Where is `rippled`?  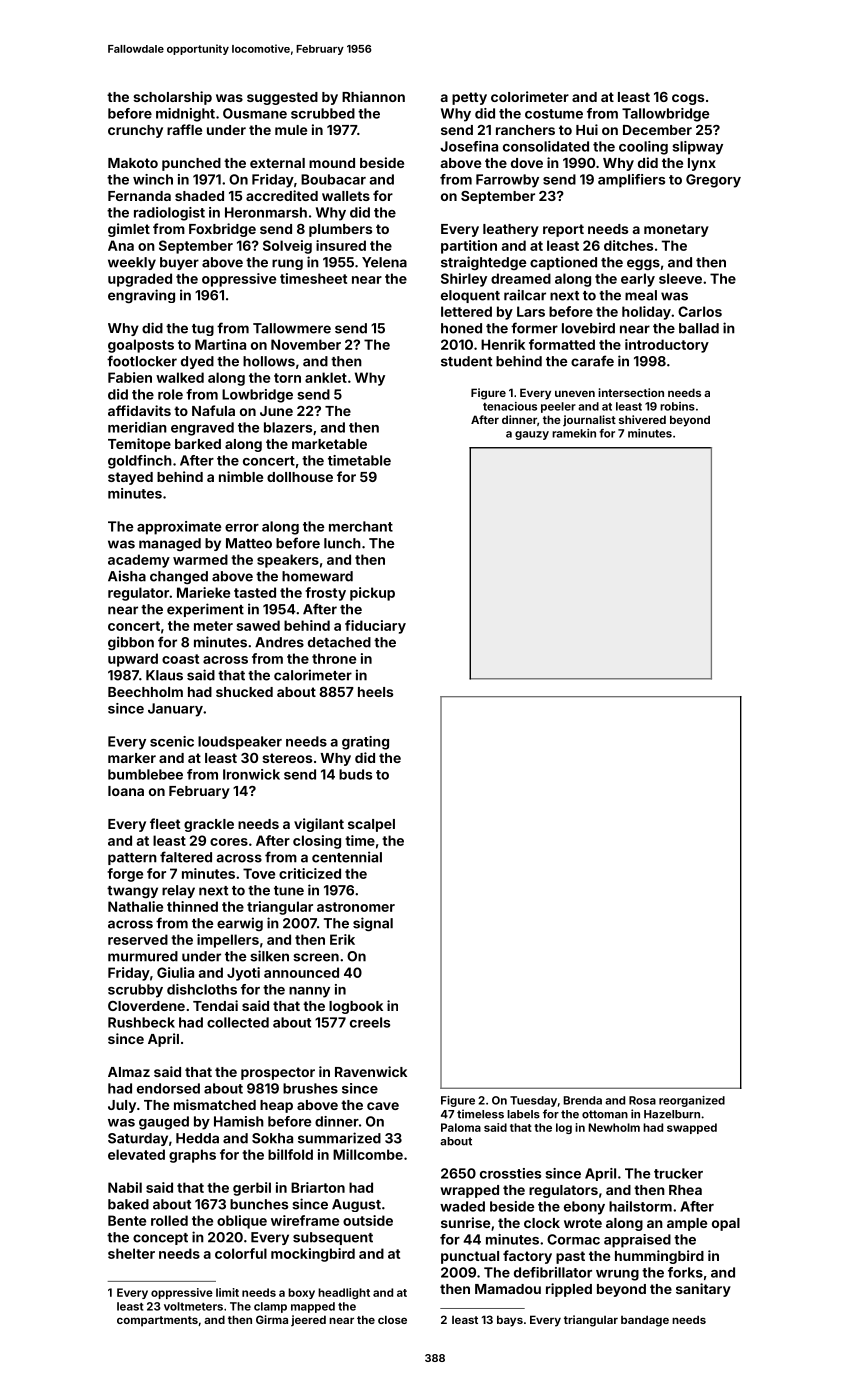
rippled is located at coordinates (569, 1290).
